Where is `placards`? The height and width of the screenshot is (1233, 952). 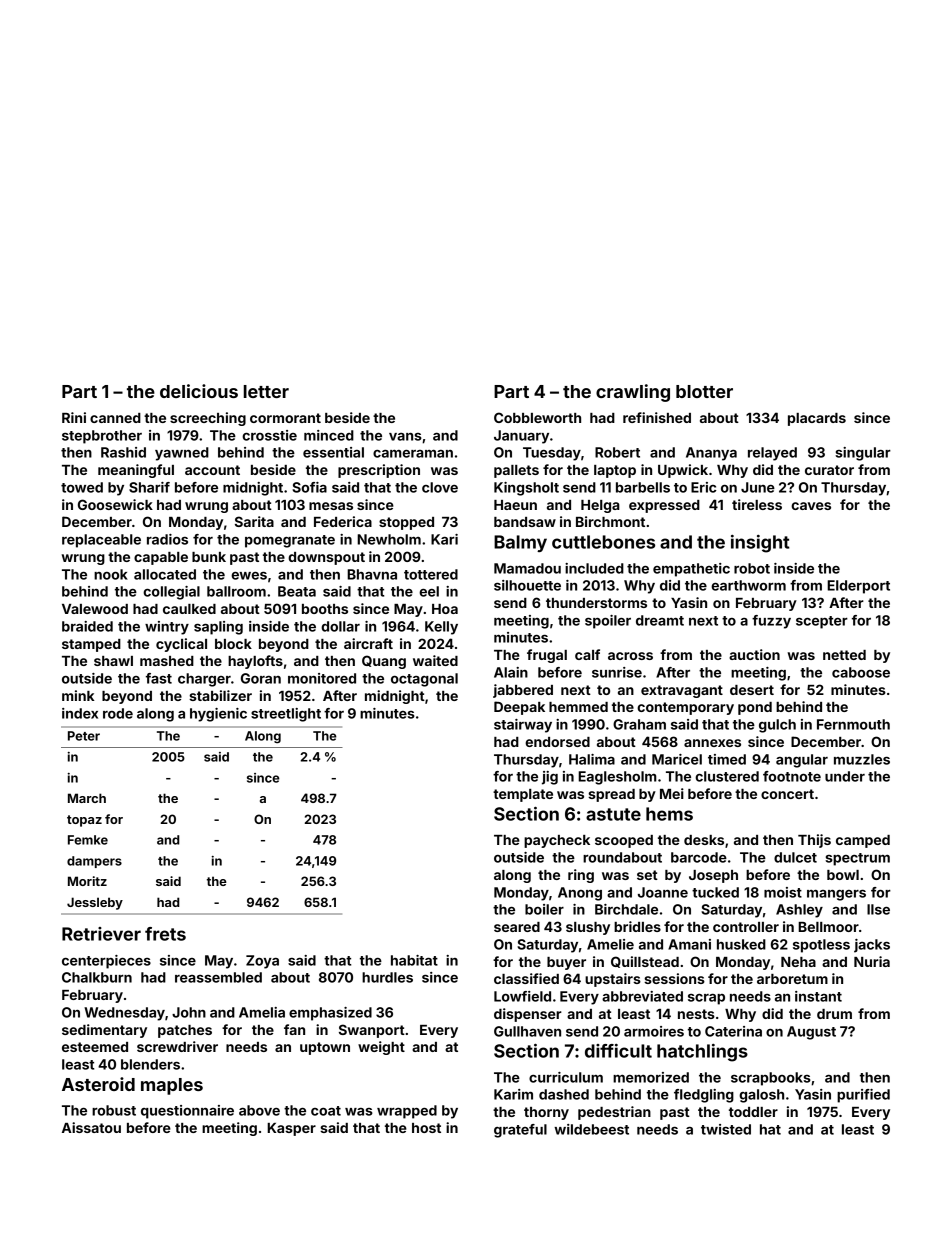 placards is located at coordinates (817, 419).
